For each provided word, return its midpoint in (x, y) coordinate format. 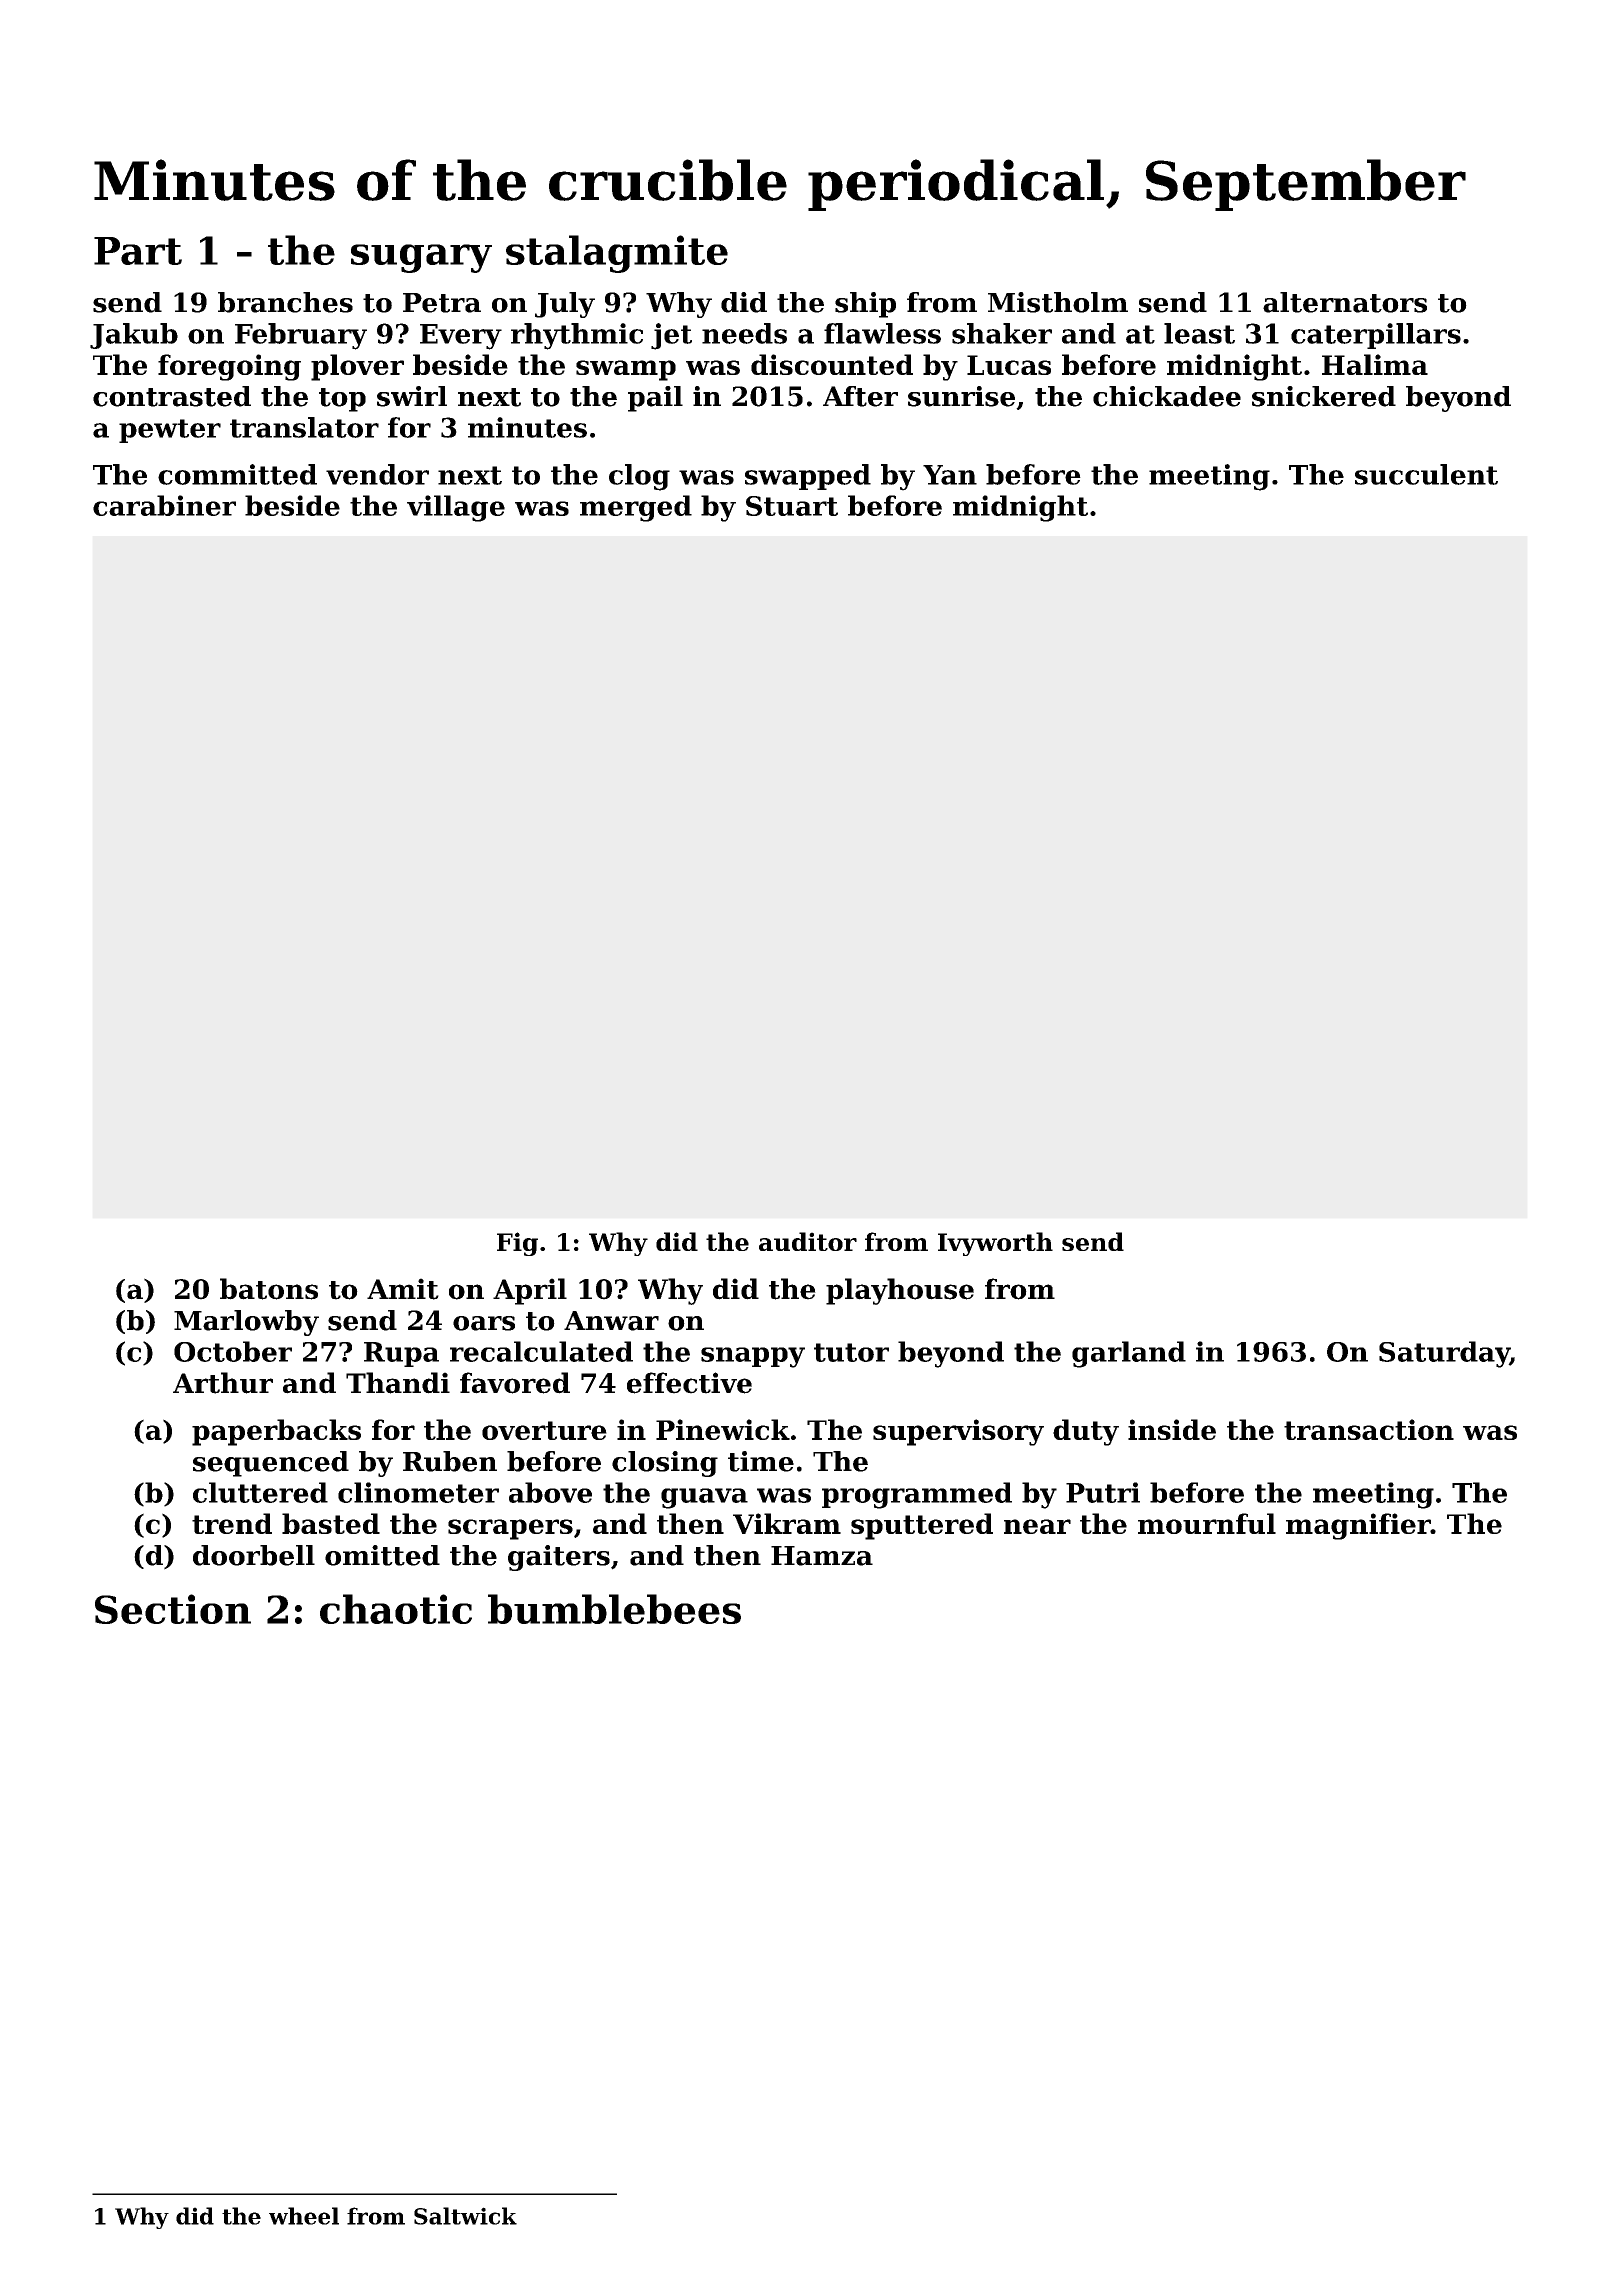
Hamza (822, 1556)
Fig (517, 1244)
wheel (304, 2216)
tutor (851, 1352)
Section (173, 1609)
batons (269, 1289)
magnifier (1358, 1526)
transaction (1369, 1429)
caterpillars (1376, 336)
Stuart (792, 506)
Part (138, 251)
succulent (1426, 474)
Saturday (1444, 1354)
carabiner (164, 505)
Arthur (223, 1383)
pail (655, 399)
